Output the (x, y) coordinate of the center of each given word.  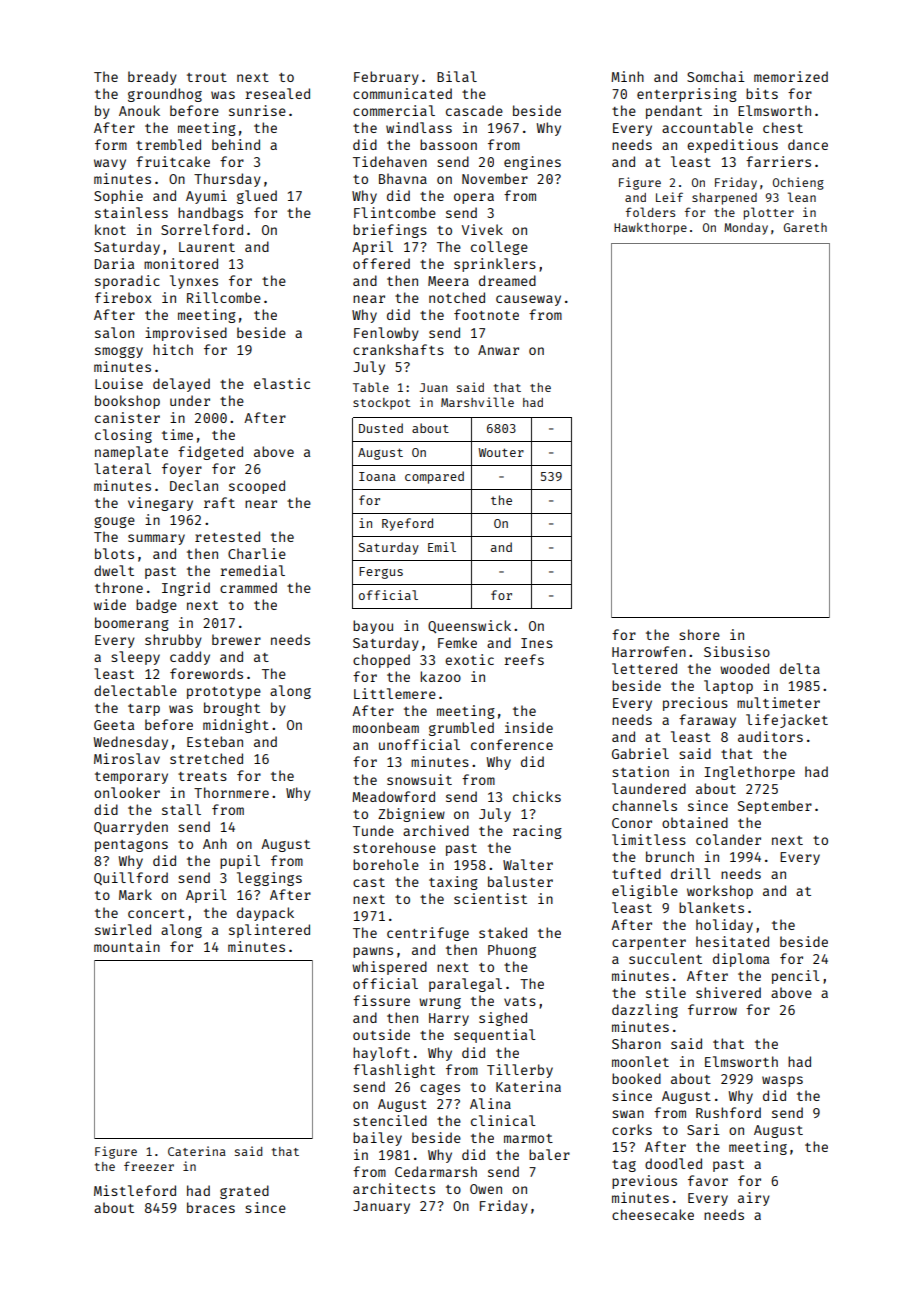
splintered (269, 931)
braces (211, 1207)
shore (699, 634)
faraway (707, 721)
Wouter (501, 452)
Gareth (805, 227)
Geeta (114, 725)
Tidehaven (390, 161)
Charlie (257, 553)
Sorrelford (202, 229)
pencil (796, 977)
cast (369, 882)
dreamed (507, 280)
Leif (669, 197)
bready (152, 78)
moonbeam (386, 727)
